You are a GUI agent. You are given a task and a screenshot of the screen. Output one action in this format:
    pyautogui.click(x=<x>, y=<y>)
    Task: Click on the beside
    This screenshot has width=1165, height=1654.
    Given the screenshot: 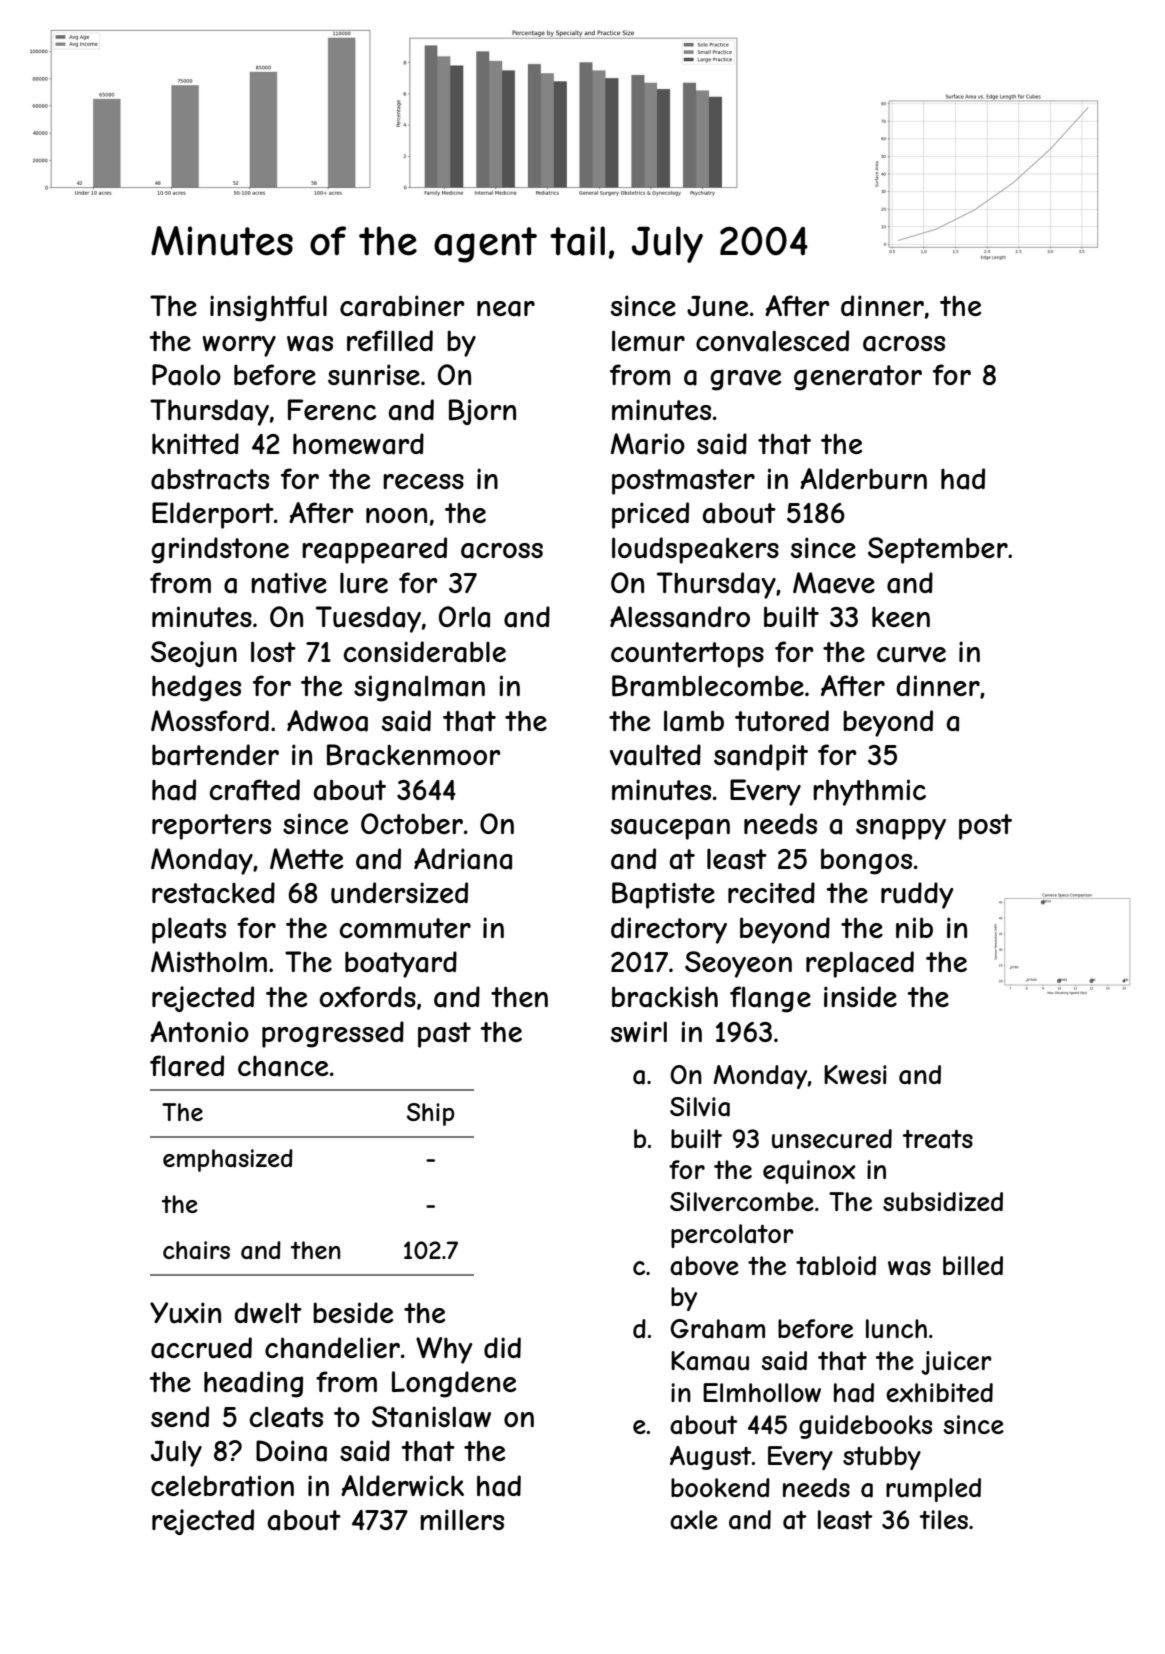 What is the action you would take?
    pyautogui.click(x=353, y=1312)
